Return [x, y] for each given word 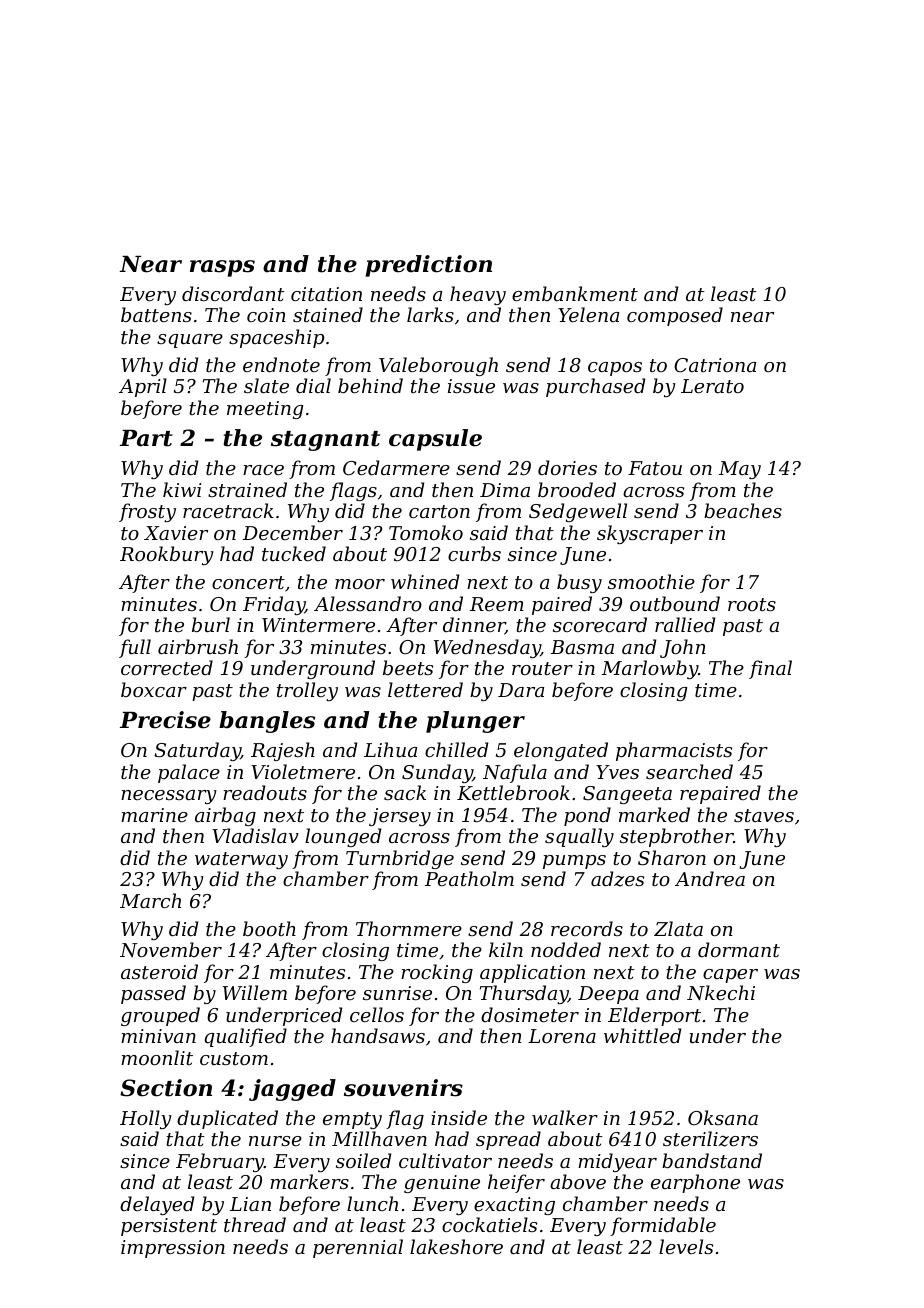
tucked [294, 553]
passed [153, 994]
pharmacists [674, 751]
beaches [743, 510]
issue [471, 386]
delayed [157, 1205]
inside [459, 1117]
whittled [642, 1035]
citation [326, 294]
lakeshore [456, 1246]
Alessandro [368, 603]
